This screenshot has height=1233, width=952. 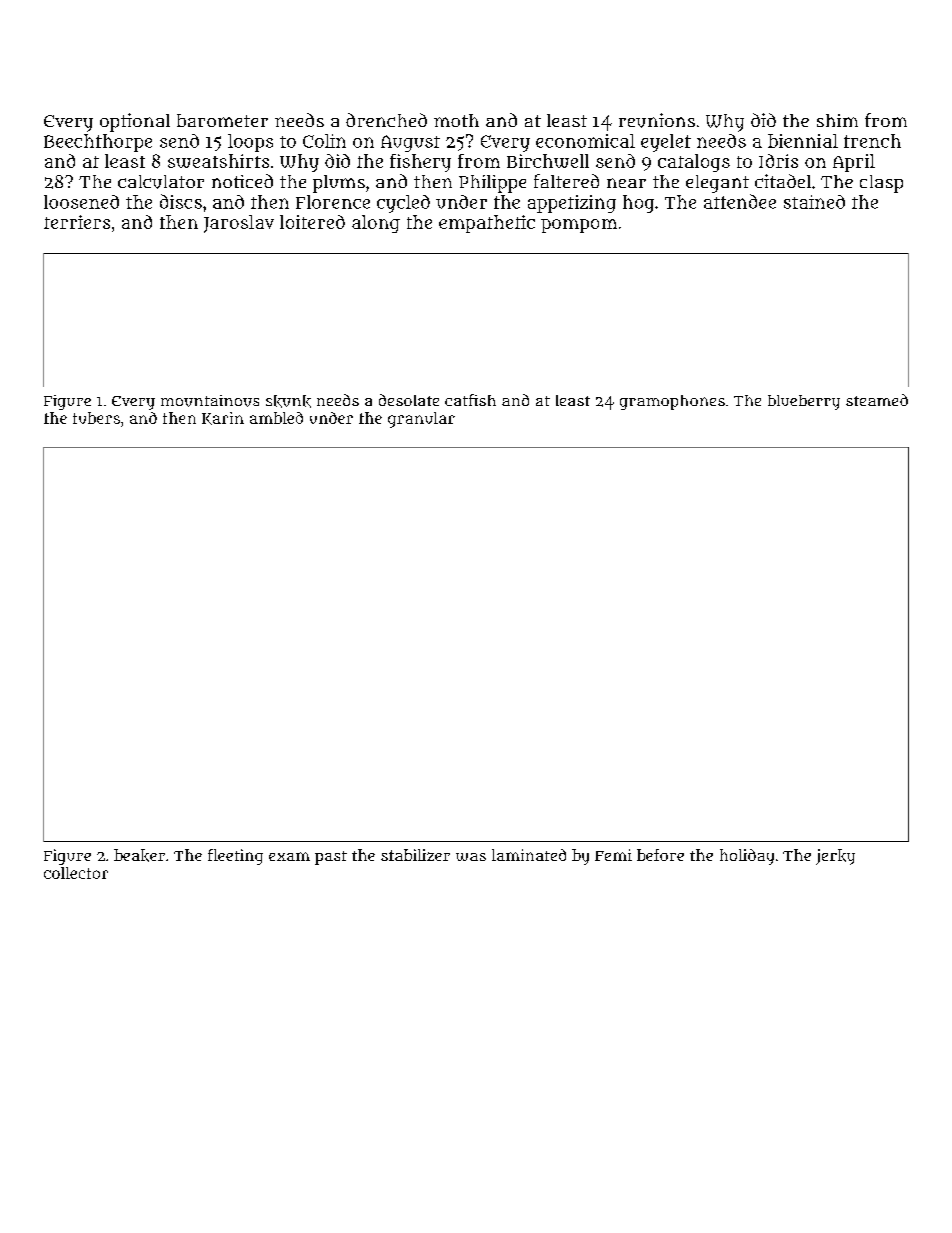 What do you see at coordinates (409, 400) in the screenshot?
I see `desolate` at bounding box center [409, 400].
